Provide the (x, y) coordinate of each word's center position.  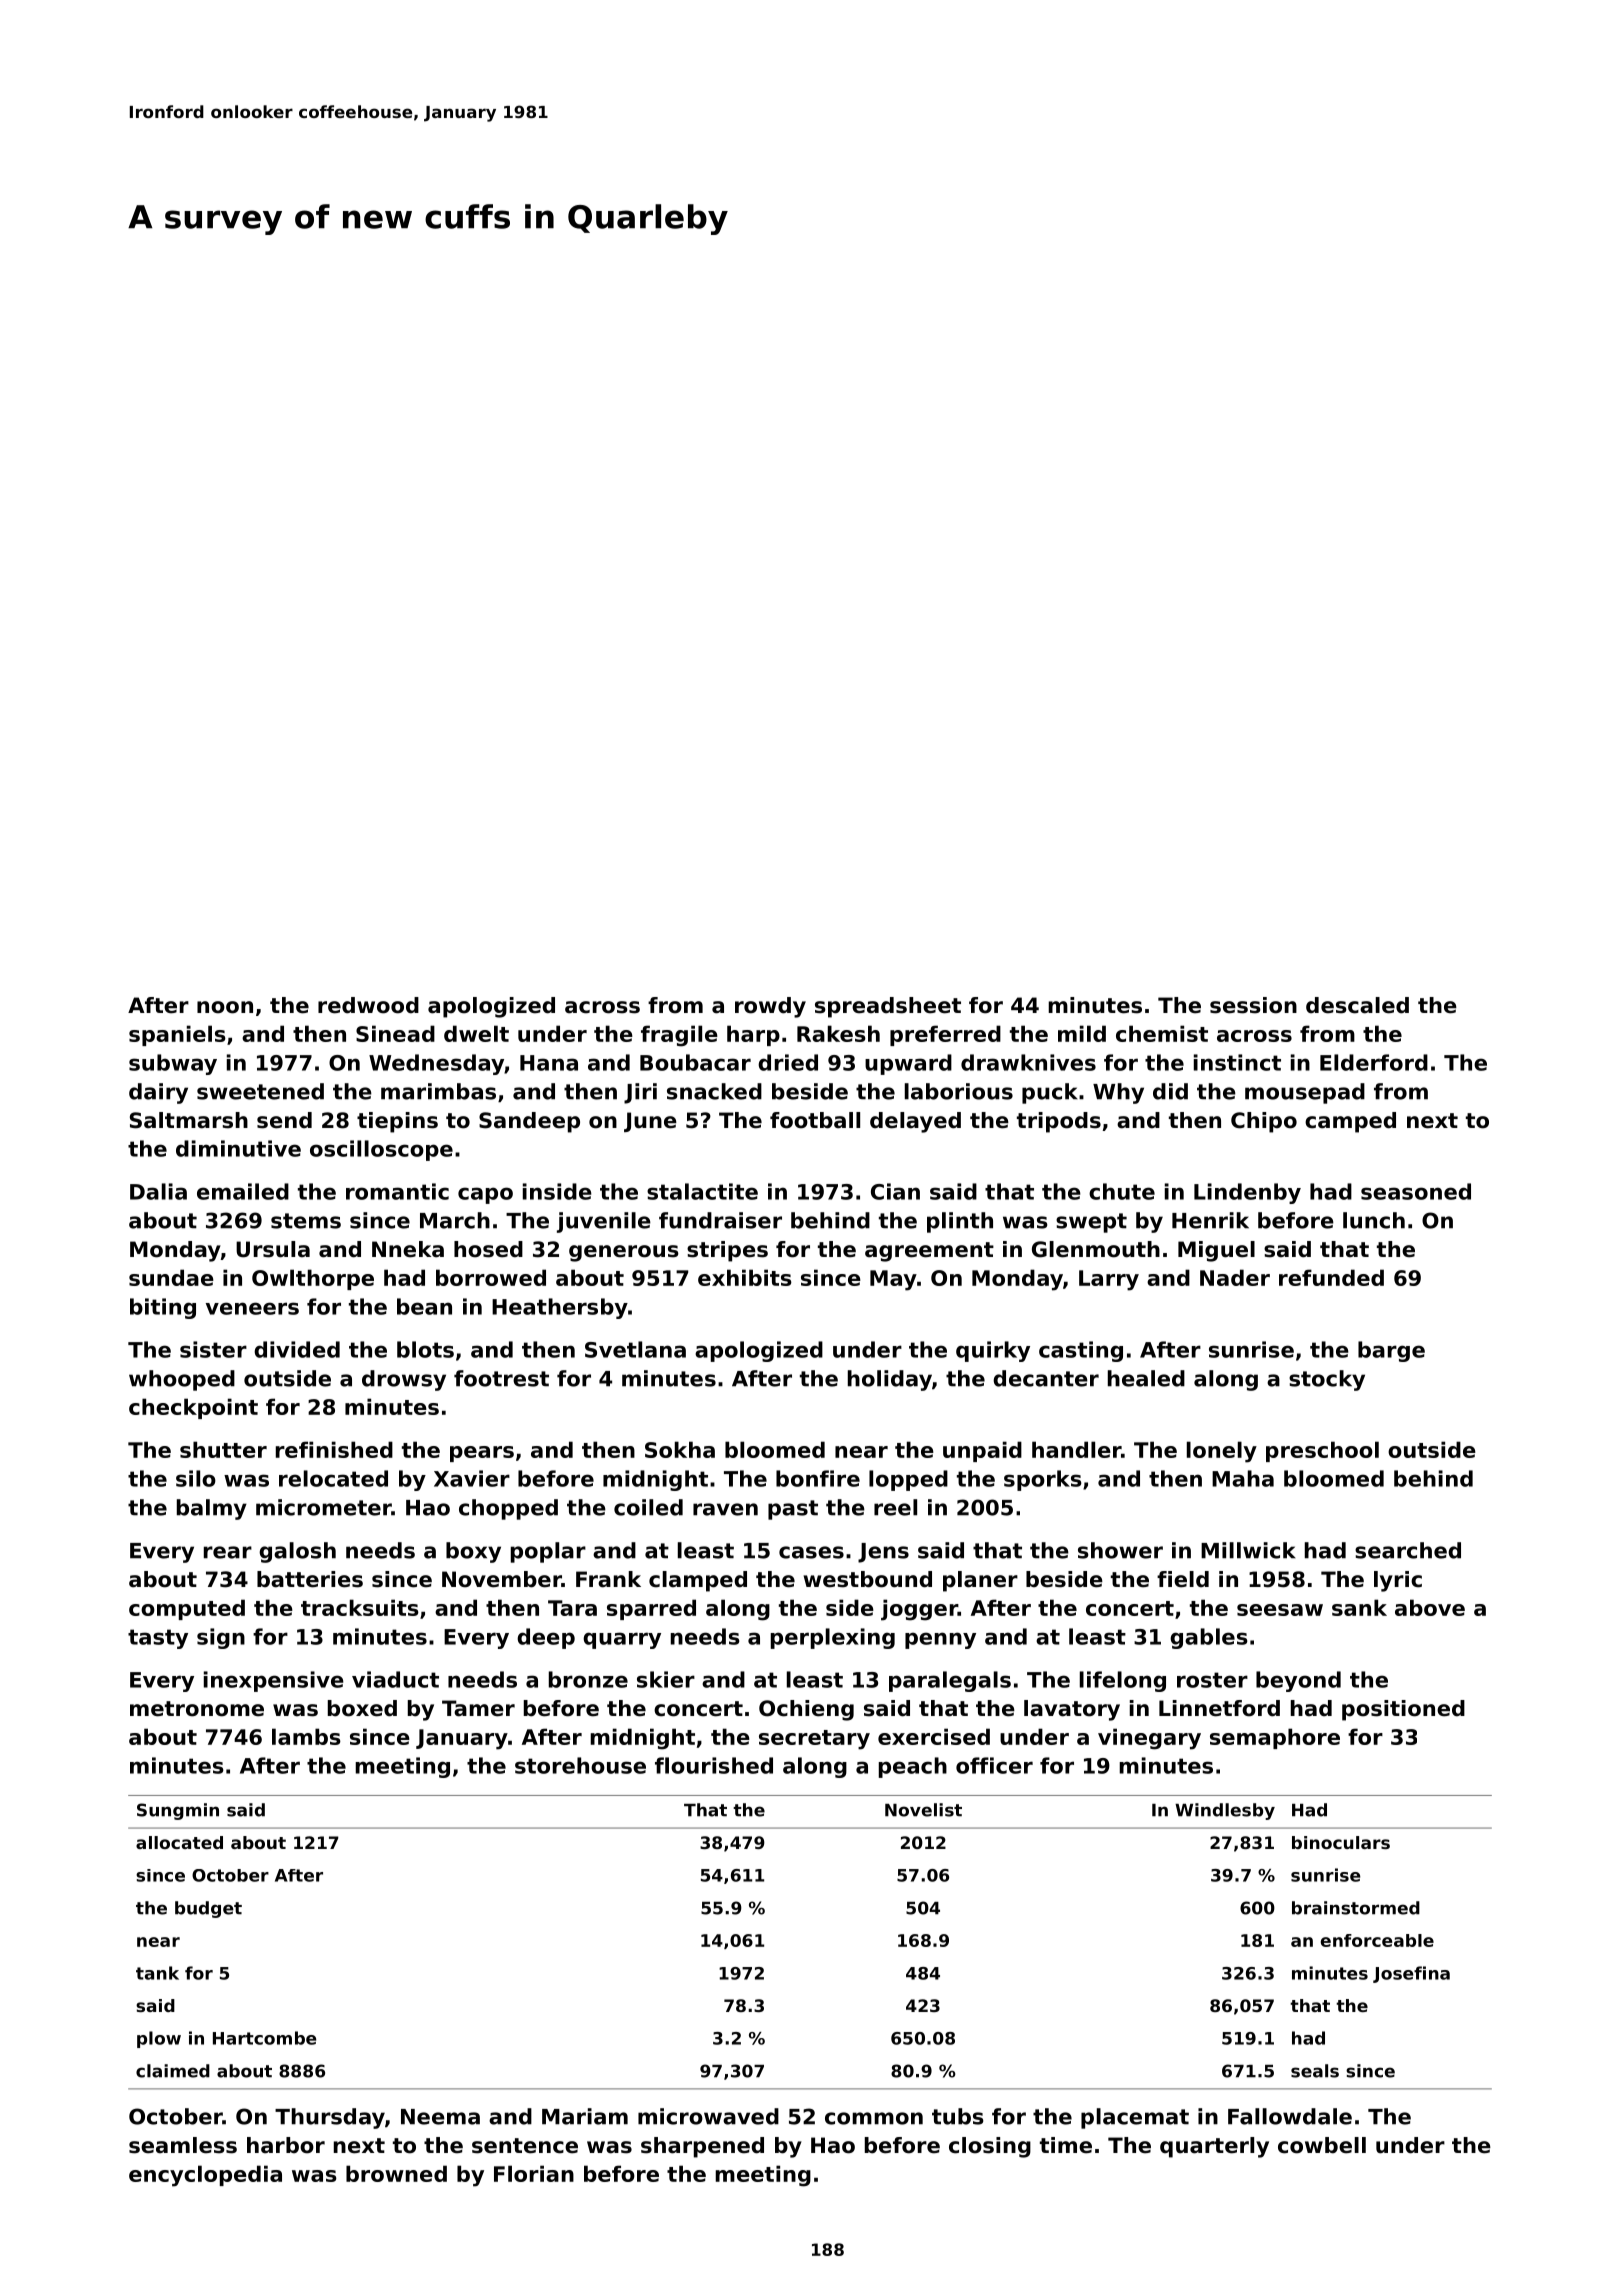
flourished (714, 1765)
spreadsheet (888, 1007)
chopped (508, 1509)
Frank (608, 1579)
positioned (1403, 1710)
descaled (1357, 1005)
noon (225, 1007)
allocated (179, 1842)
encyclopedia (205, 2176)
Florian (534, 2173)
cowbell (1322, 2145)
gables (1209, 1638)
